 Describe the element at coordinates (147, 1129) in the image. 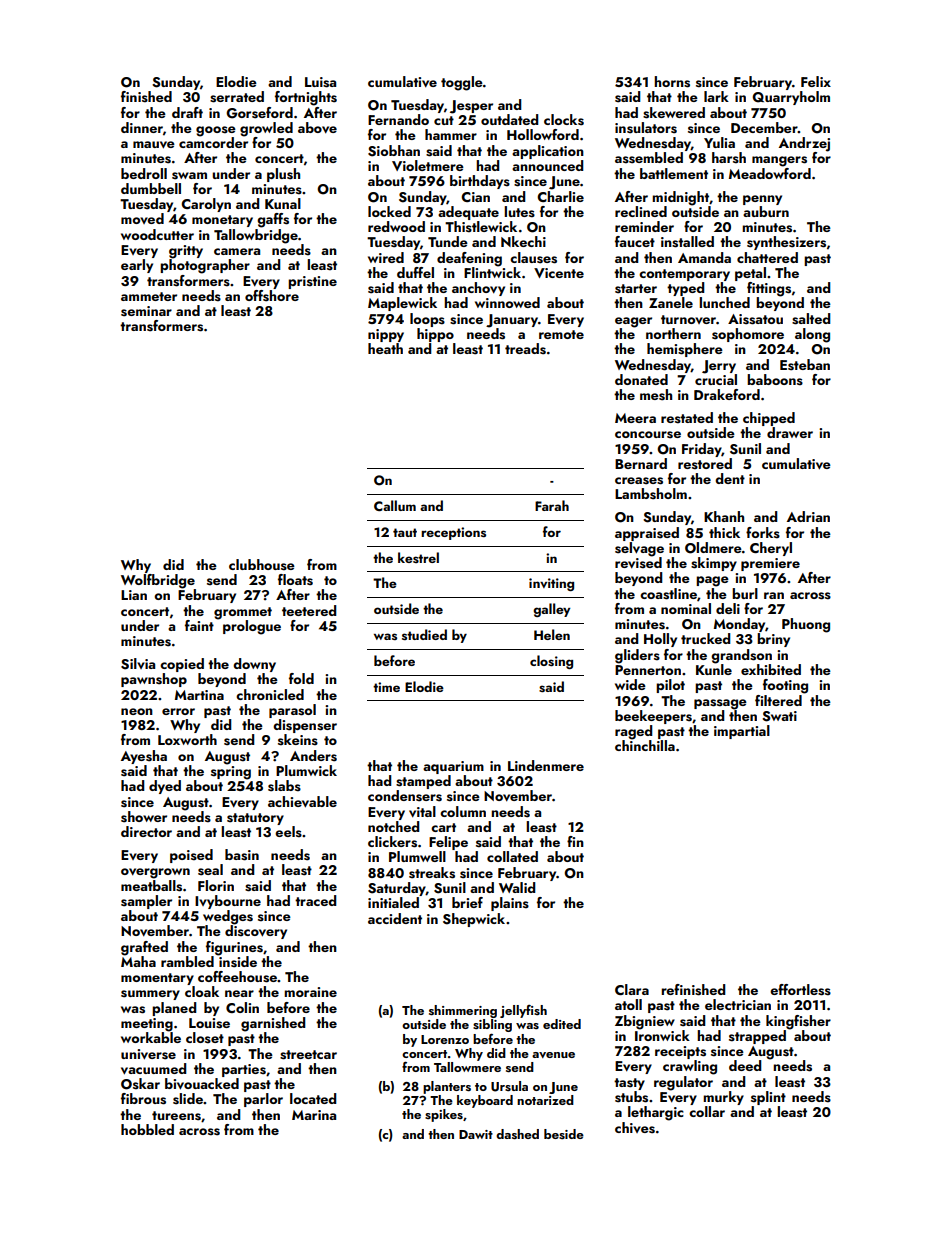

I see `hobbled` at that location.
